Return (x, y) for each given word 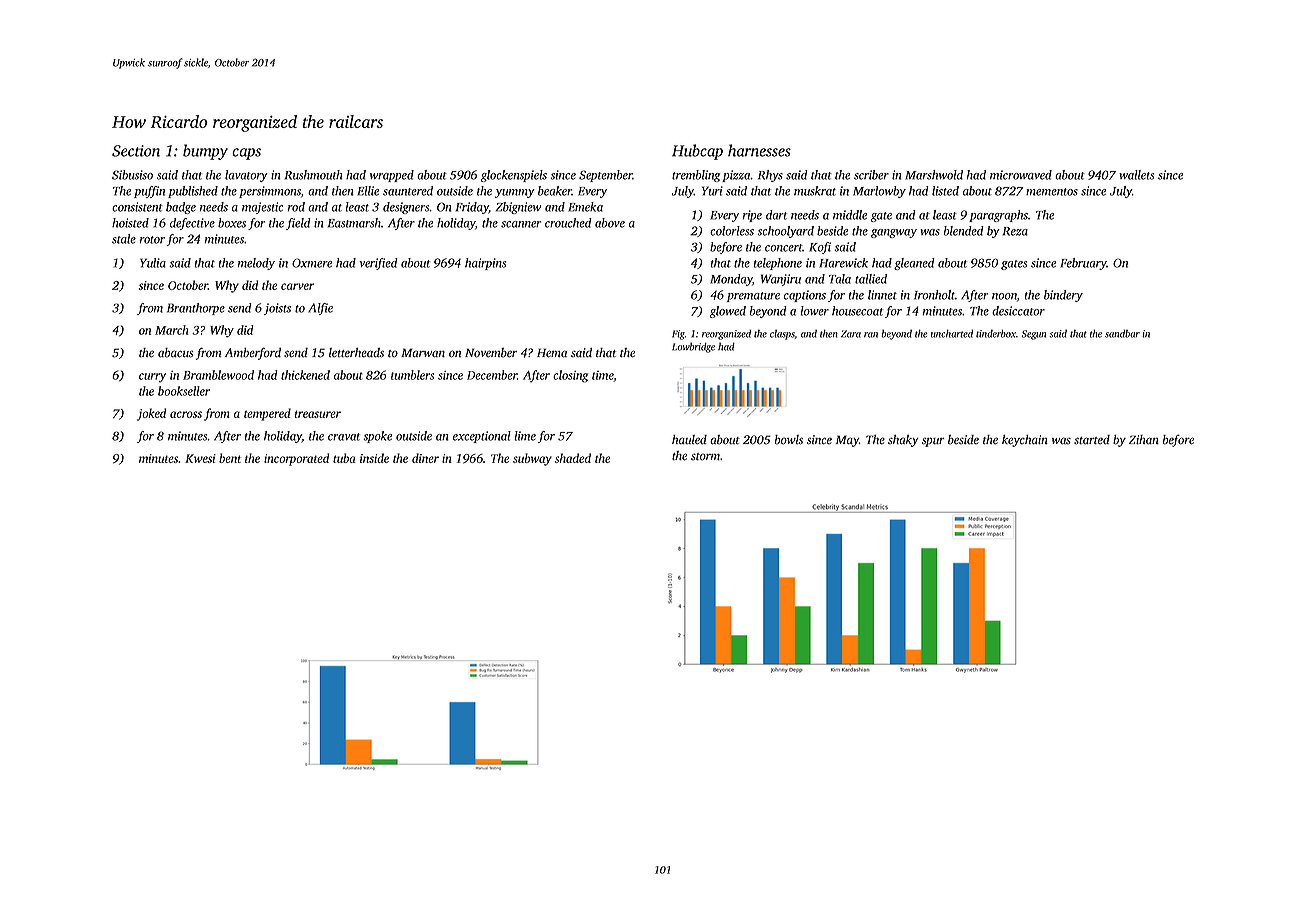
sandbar (1122, 333)
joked (151, 414)
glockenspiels (514, 176)
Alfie (320, 309)
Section (136, 151)
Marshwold (934, 175)
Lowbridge (693, 347)
